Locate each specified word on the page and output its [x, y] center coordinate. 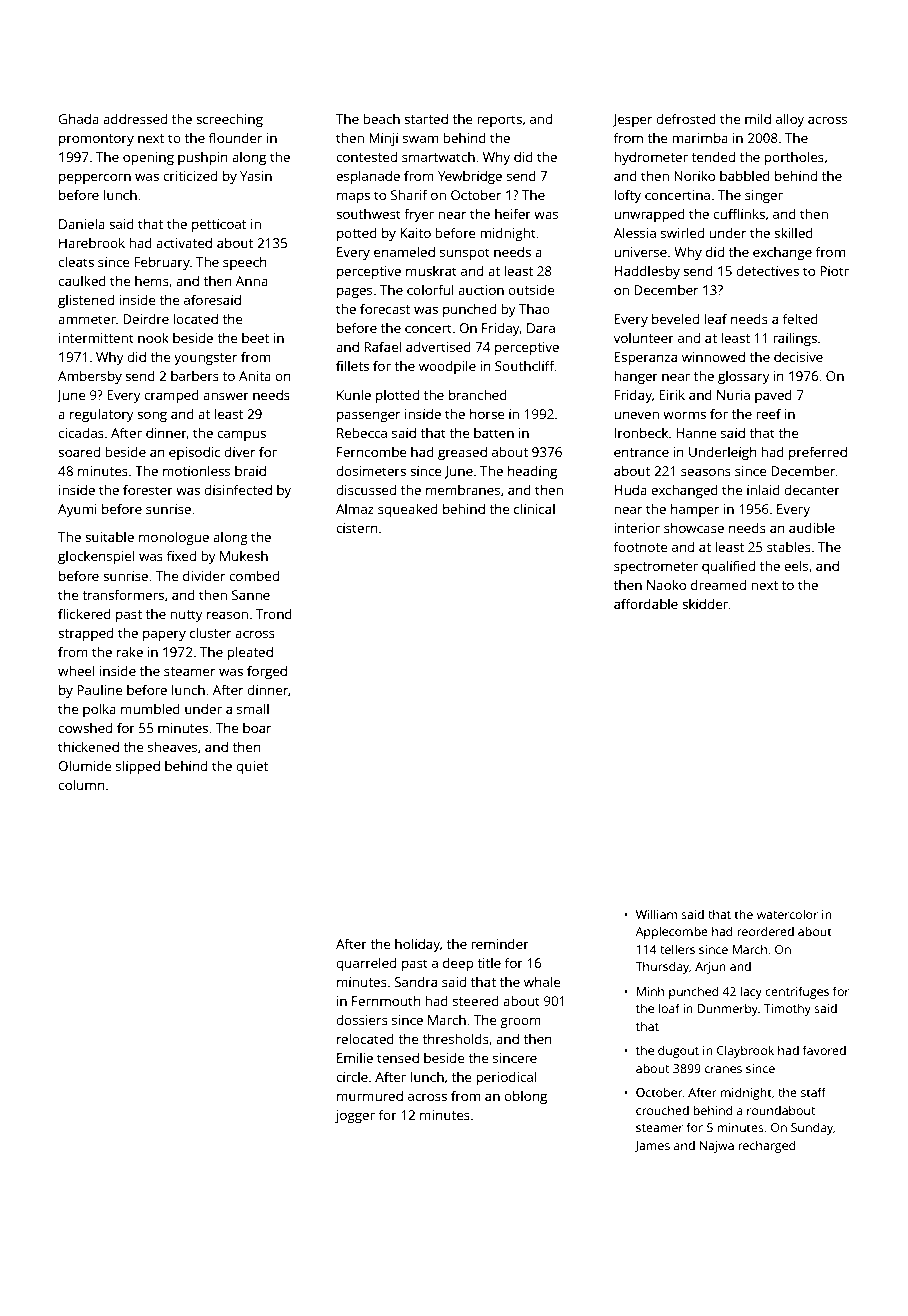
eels [796, 565]
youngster [205, 359]
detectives [767, 270]
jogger [355, 1116]
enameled [404, 251]
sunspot [465, 254]
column [81, 784]
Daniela [82, 223]
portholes [794, 158]
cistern [357, 528]
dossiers [362, 1019]
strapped [85, 634]
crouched [662, 1110]
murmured [370, 1095]
